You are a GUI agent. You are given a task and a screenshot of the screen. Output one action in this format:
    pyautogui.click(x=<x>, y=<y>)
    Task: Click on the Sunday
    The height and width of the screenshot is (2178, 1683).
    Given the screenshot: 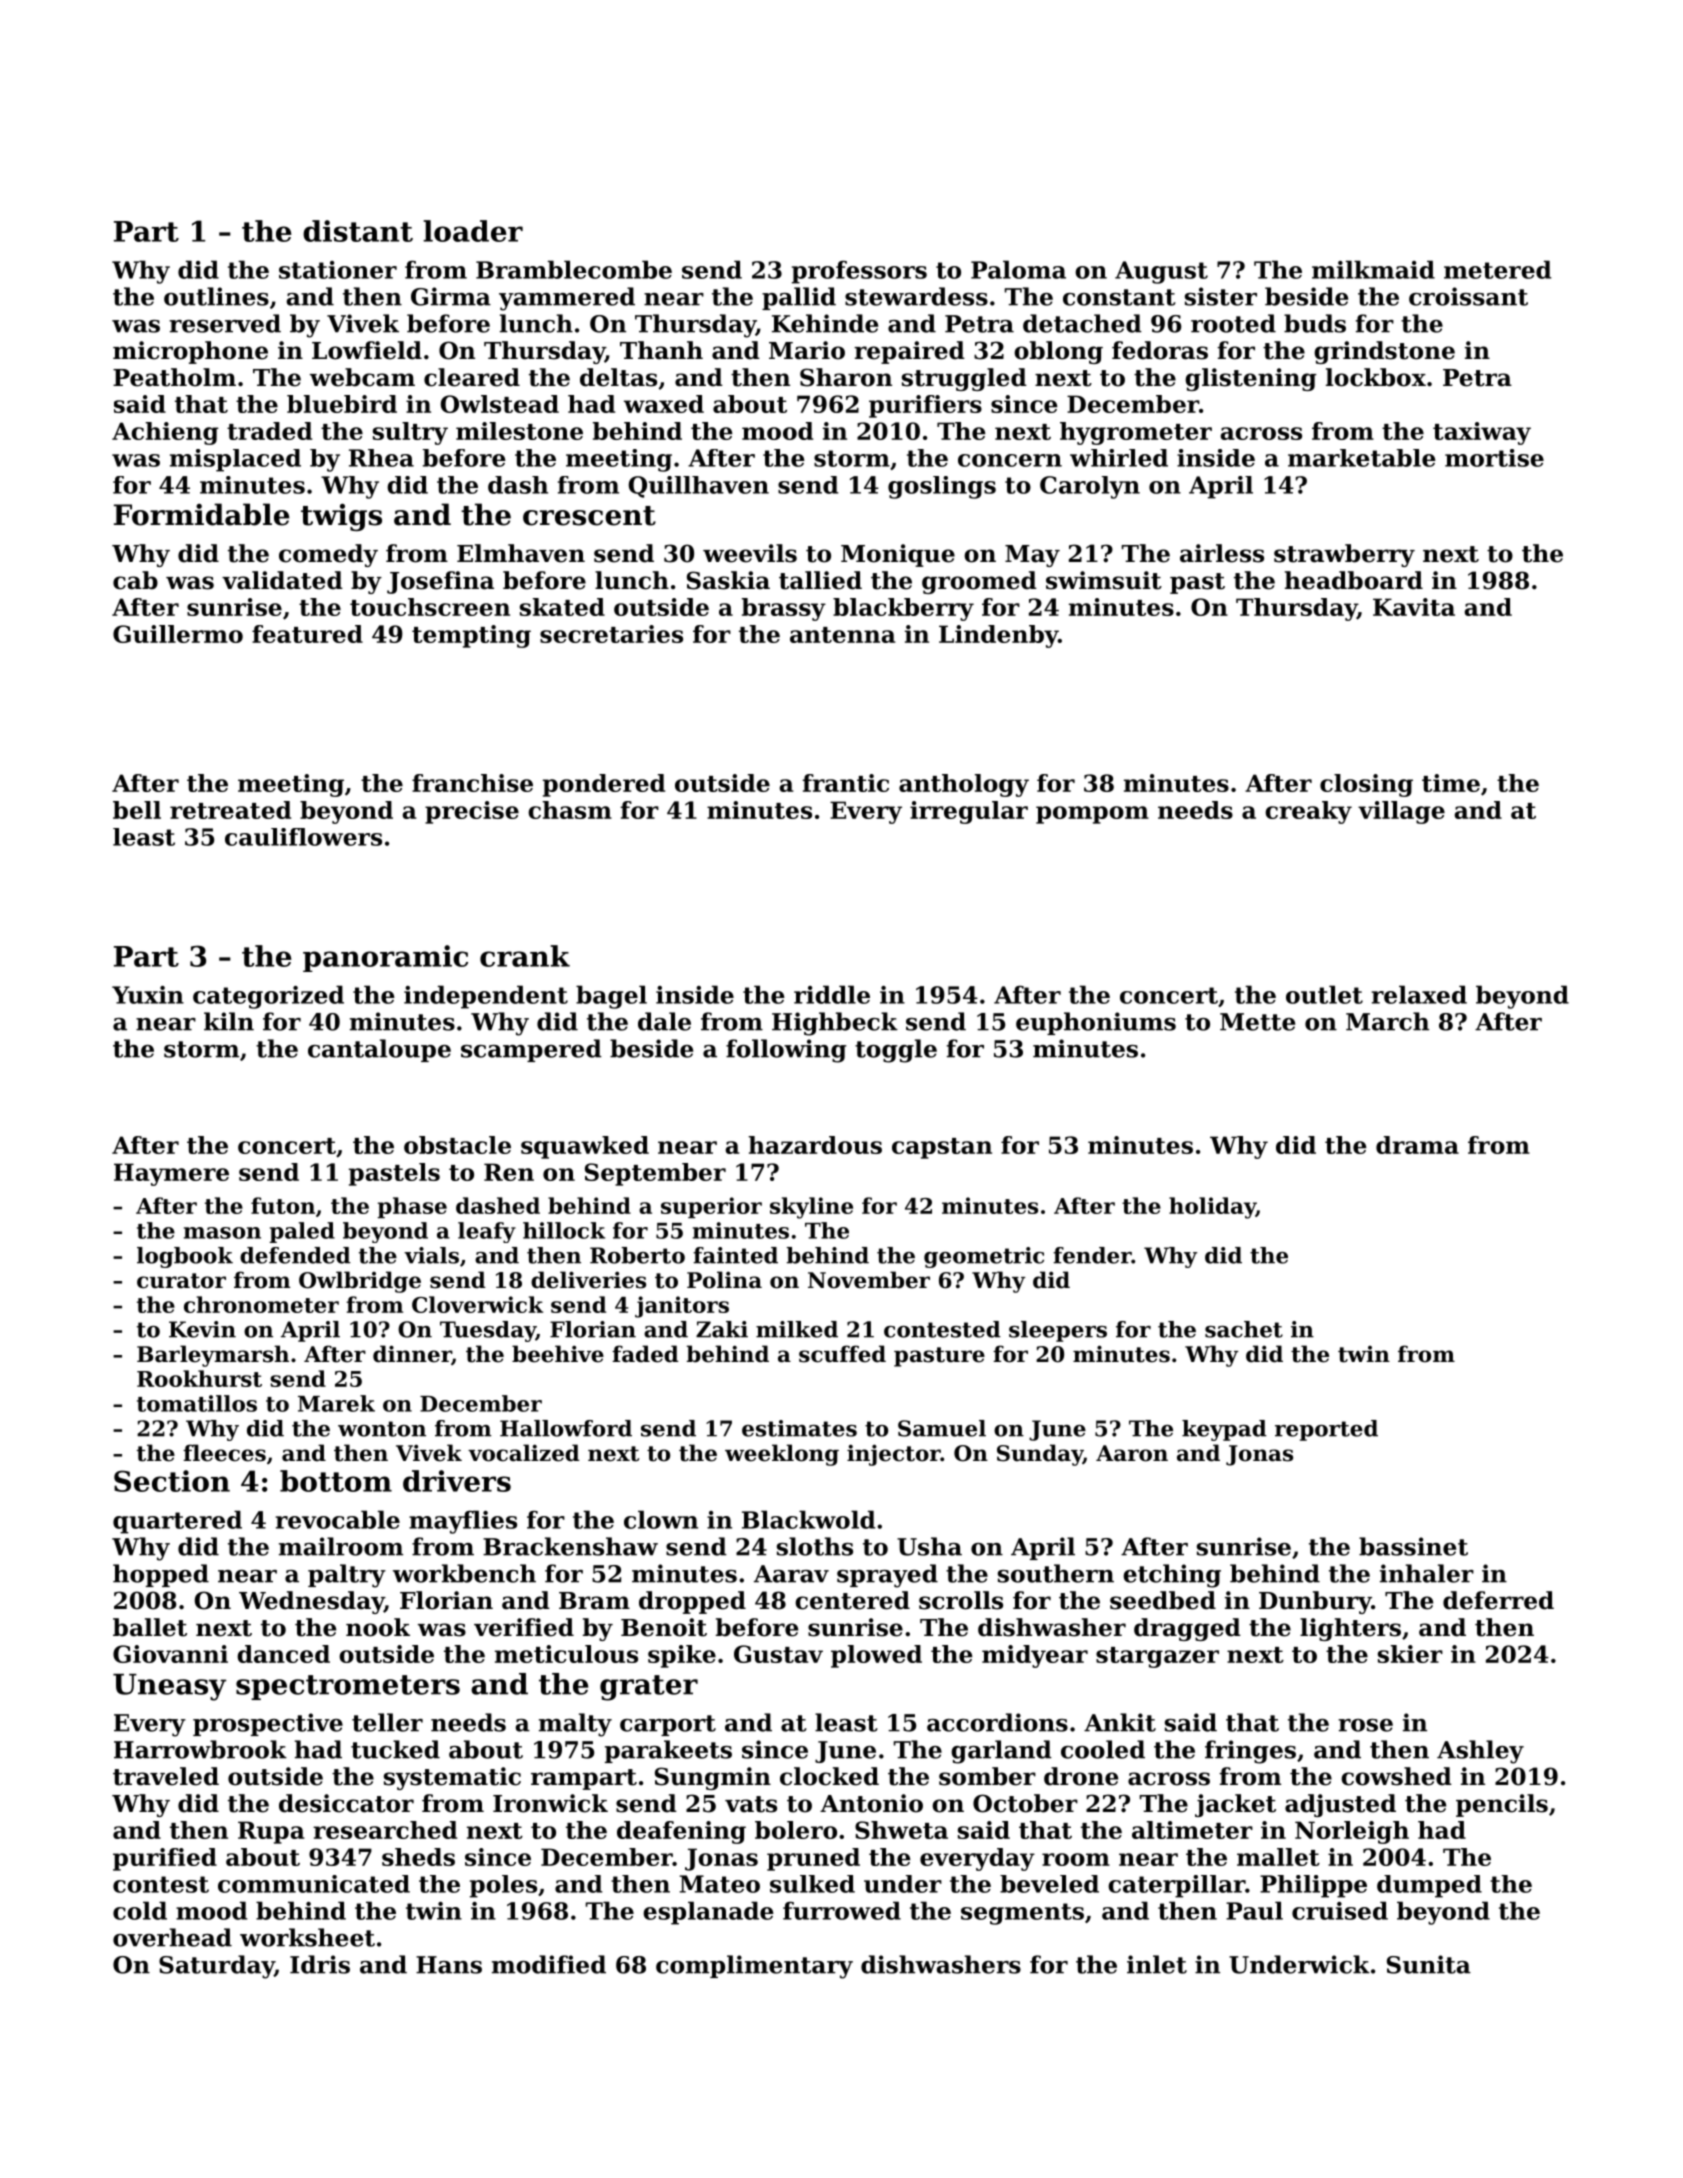 What is the action you would take?
    pyautogui.click(x=1040, y=1455)
